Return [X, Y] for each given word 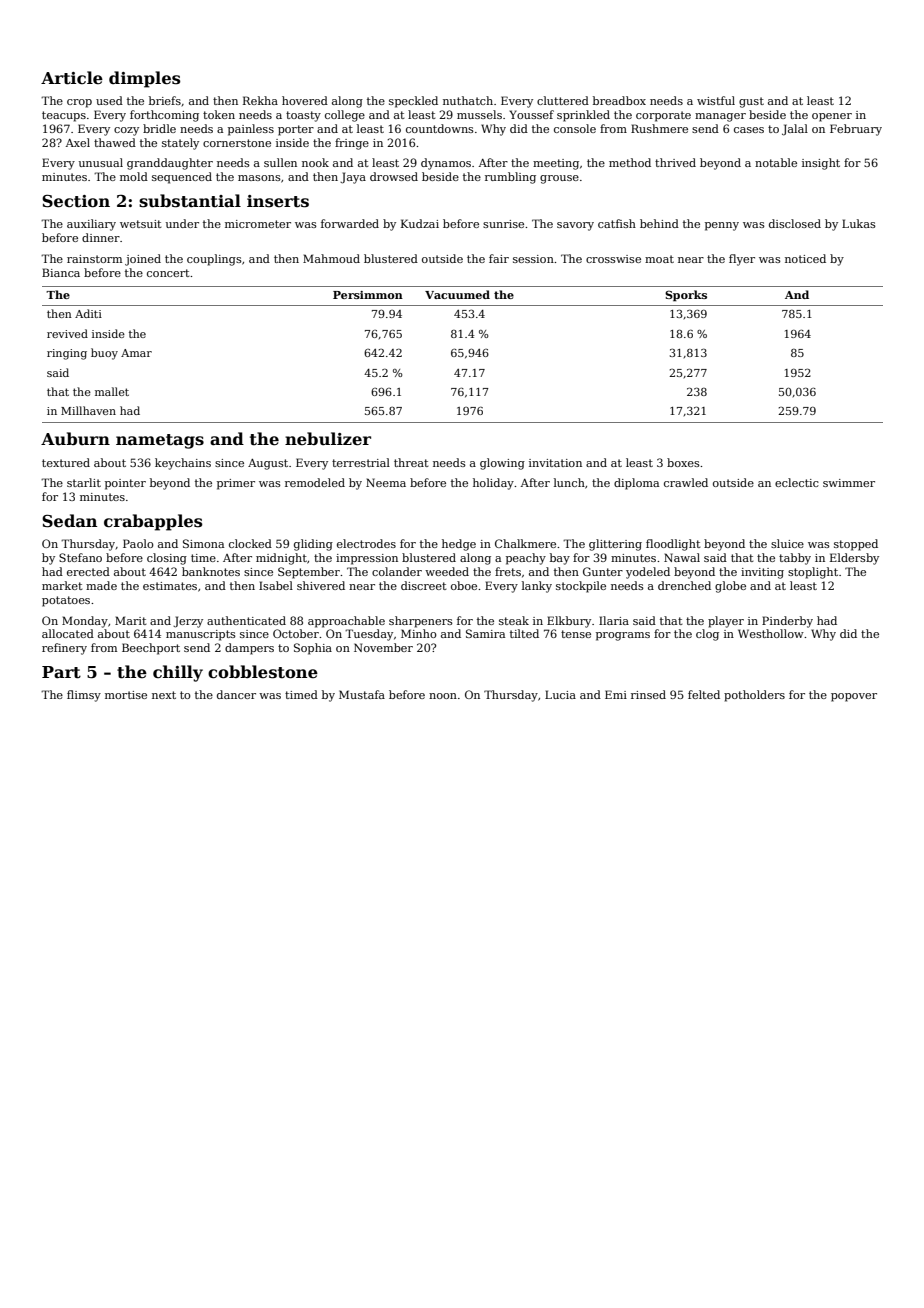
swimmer [849, 483]
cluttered [563, 100]
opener [832, 117]
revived [67, 333]
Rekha [260, 100]
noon [443, 696]
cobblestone [263, 672]
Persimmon [368, 295]
